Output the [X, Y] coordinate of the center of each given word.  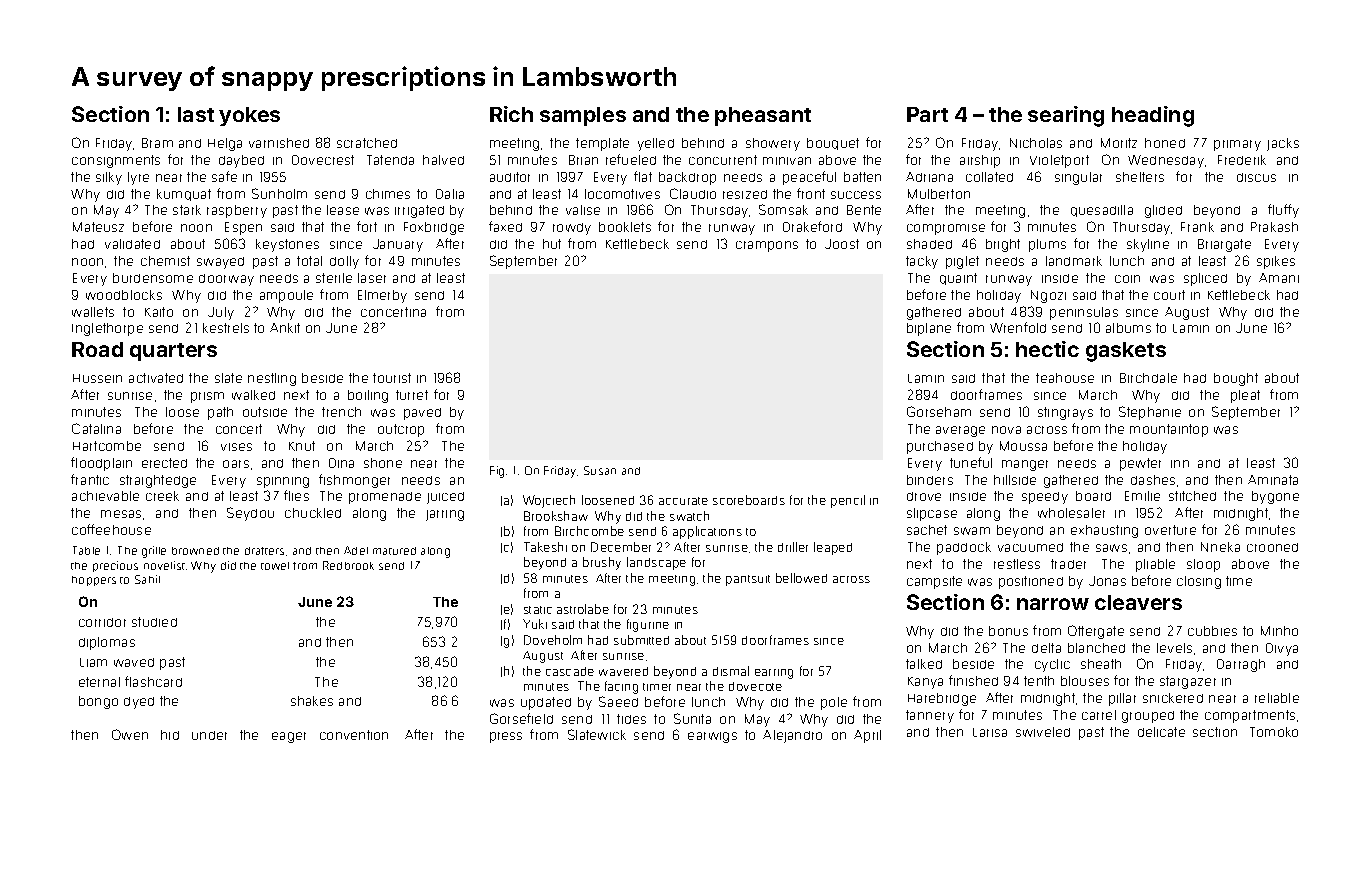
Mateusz [98, 227]
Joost [842, 244]
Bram [157, 143]
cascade [570, 671]
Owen [130, 734]
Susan [600, 470]
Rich [511, 114]
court [1169, 295]
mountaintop [1169, 430]
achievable [105, 496]
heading [1153, 116]
